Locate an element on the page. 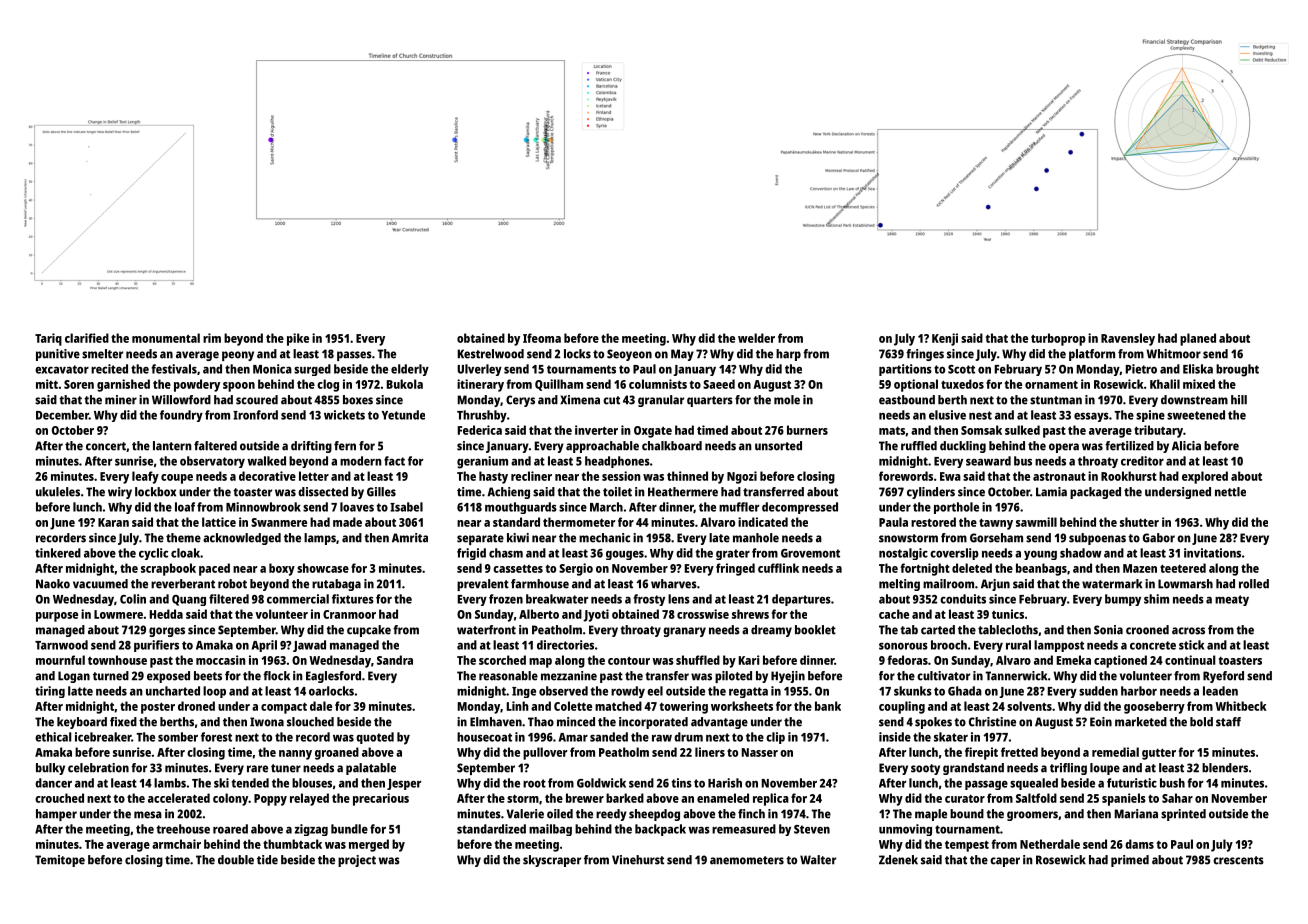  mechanic is located at coordinates (604, 538).
